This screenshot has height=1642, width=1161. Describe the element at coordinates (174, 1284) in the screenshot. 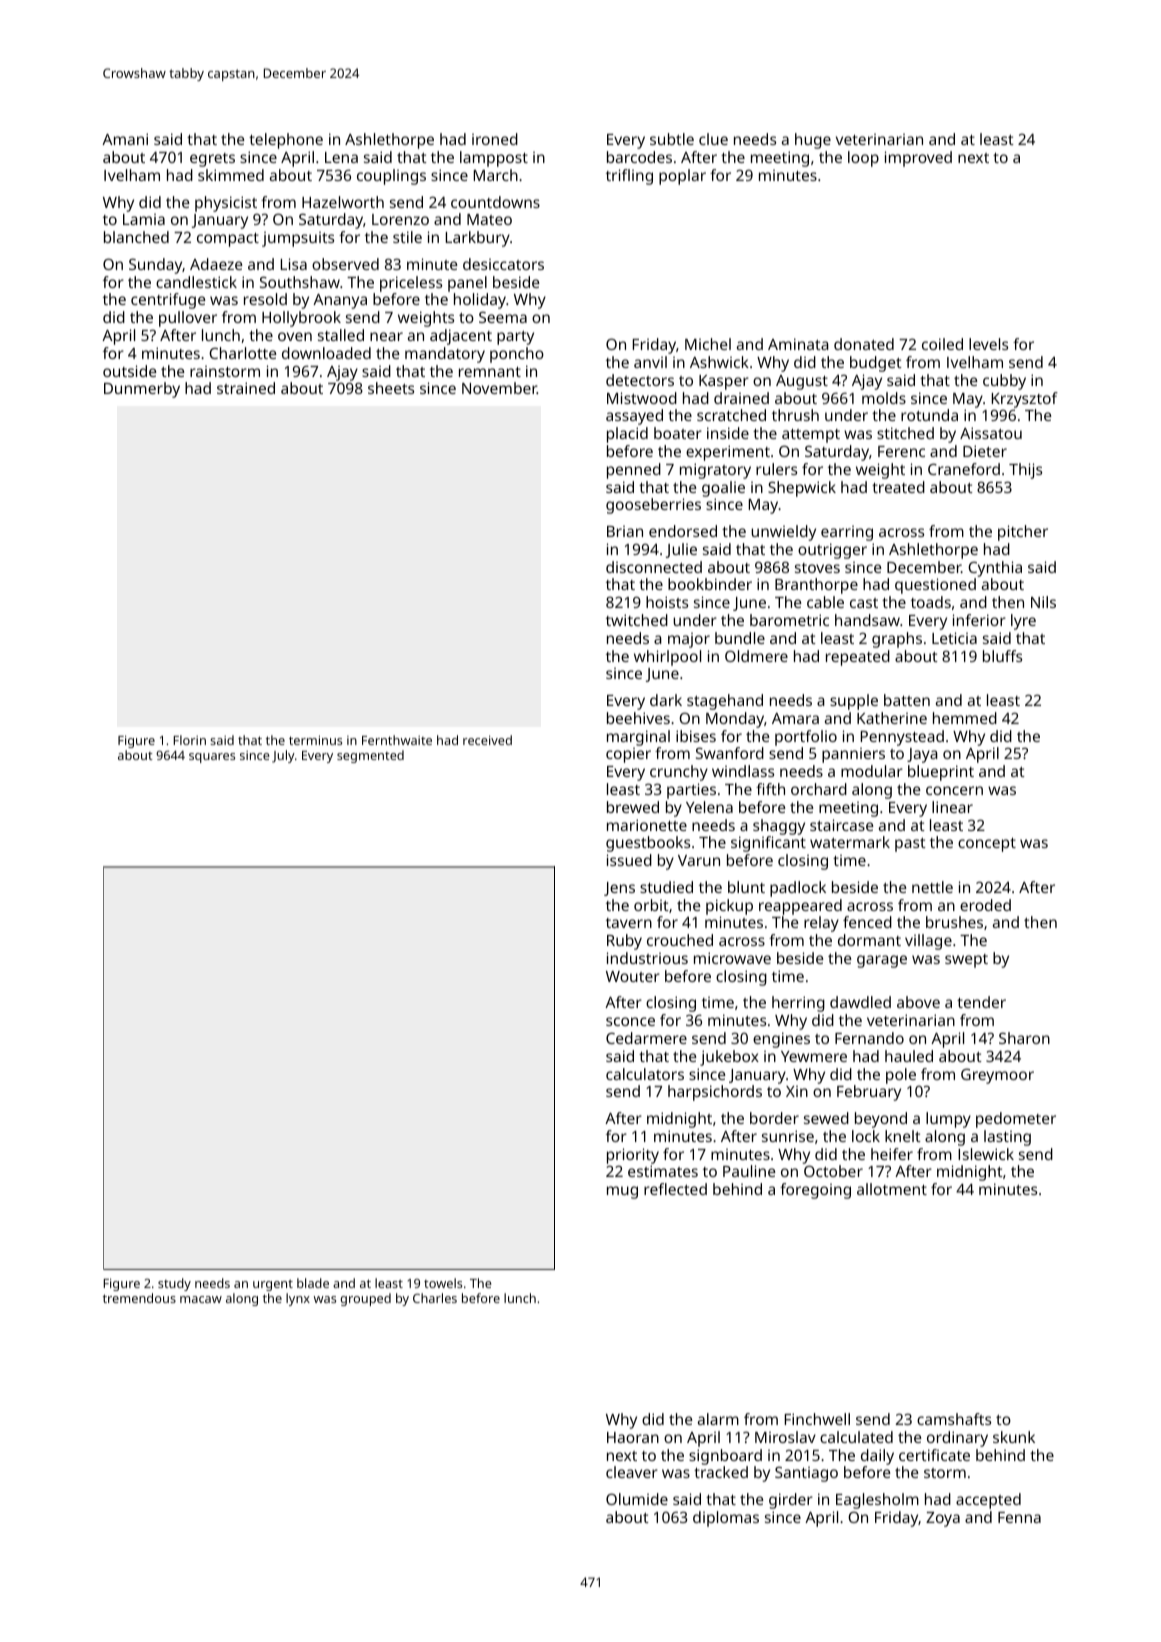

I see `study` at that location.
